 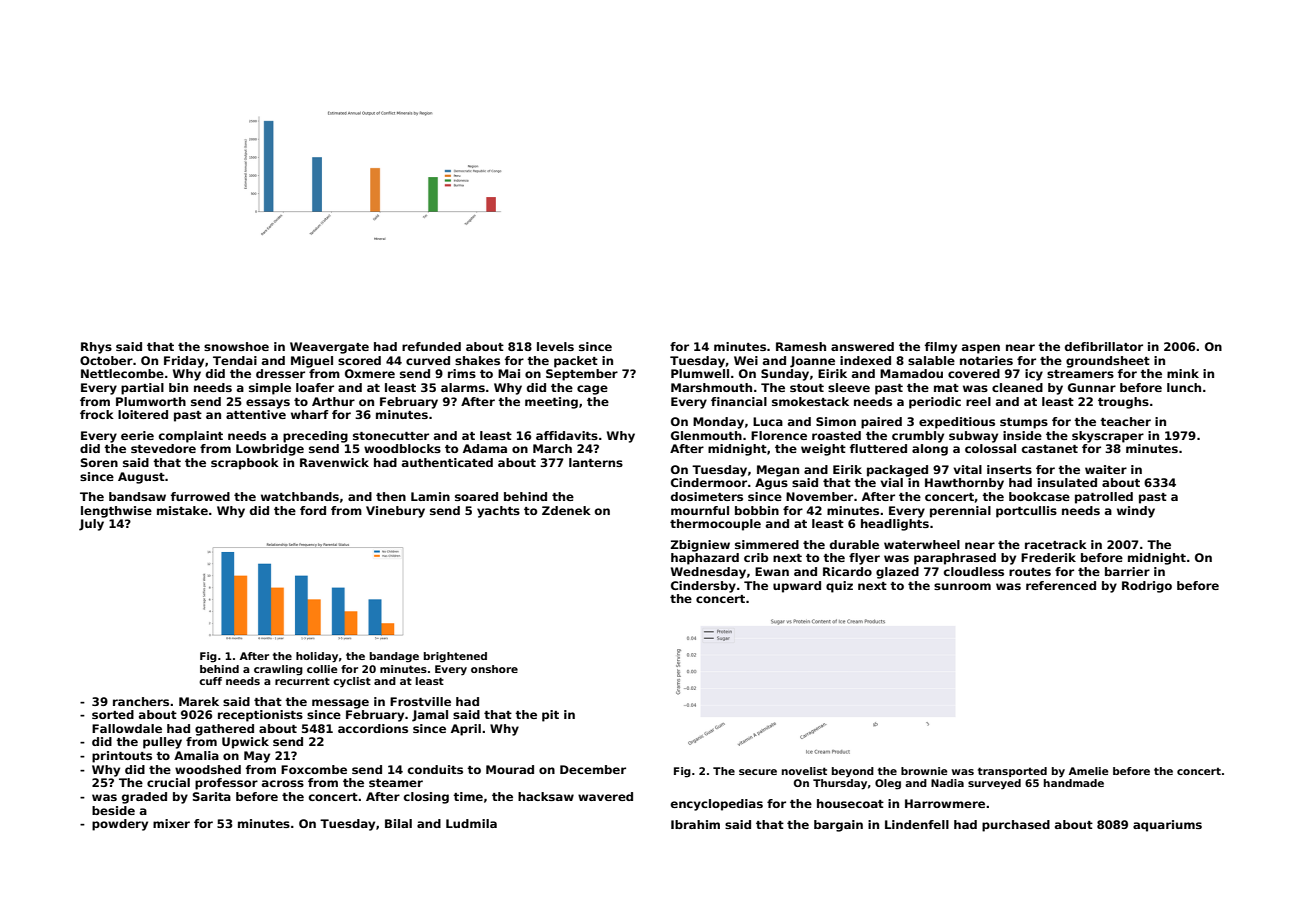 I want to click on levels, so click(x=555, y=346).
